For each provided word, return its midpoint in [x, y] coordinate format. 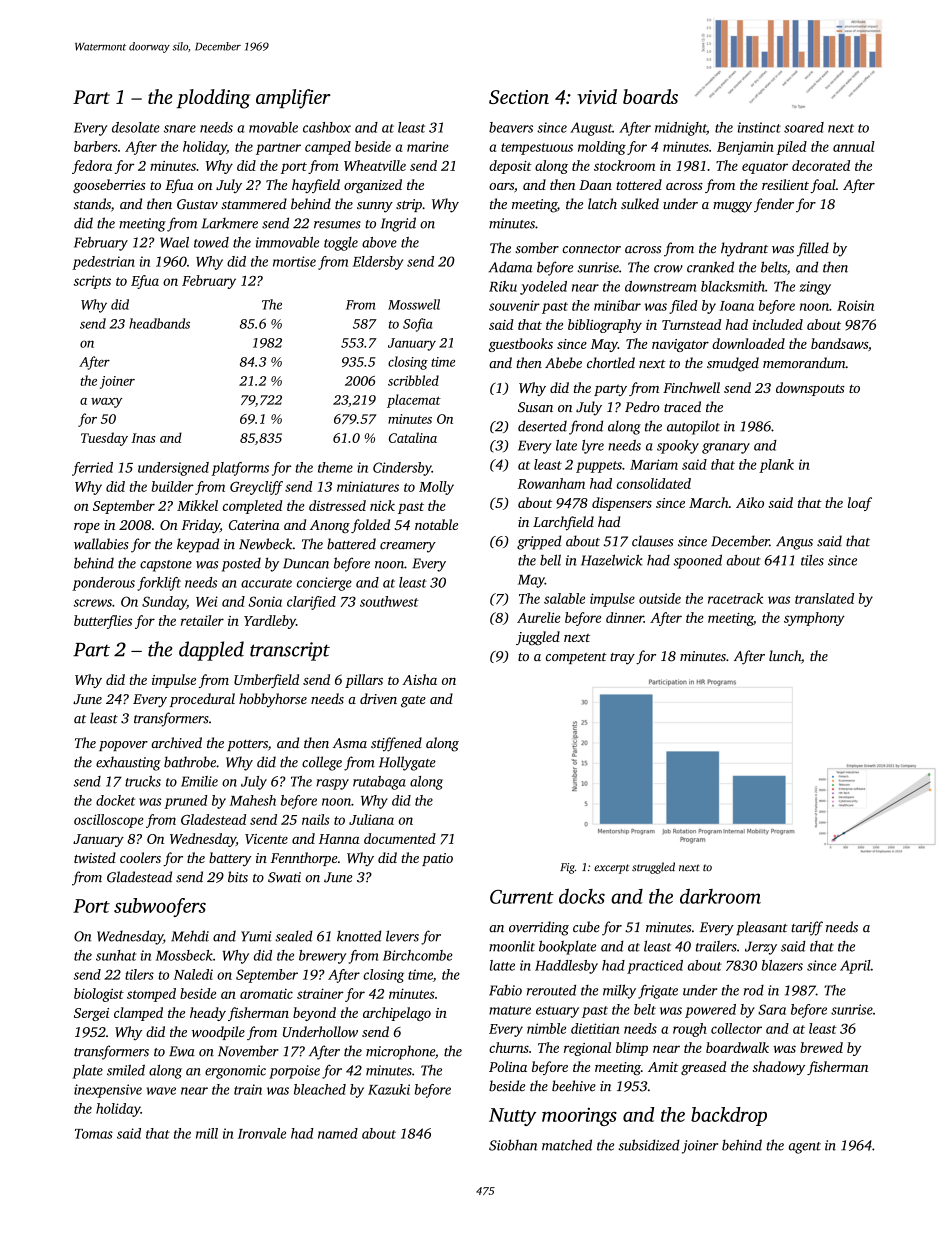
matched [567, 1145]
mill [207, 1133]
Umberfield [266, 681]
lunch [785, 655]
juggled [538, 638]
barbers [96, 146]
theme [335, 467]
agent [805, 1148]
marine [427, 146]
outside [660, 598]
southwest [389, 601]
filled [813, 249]
